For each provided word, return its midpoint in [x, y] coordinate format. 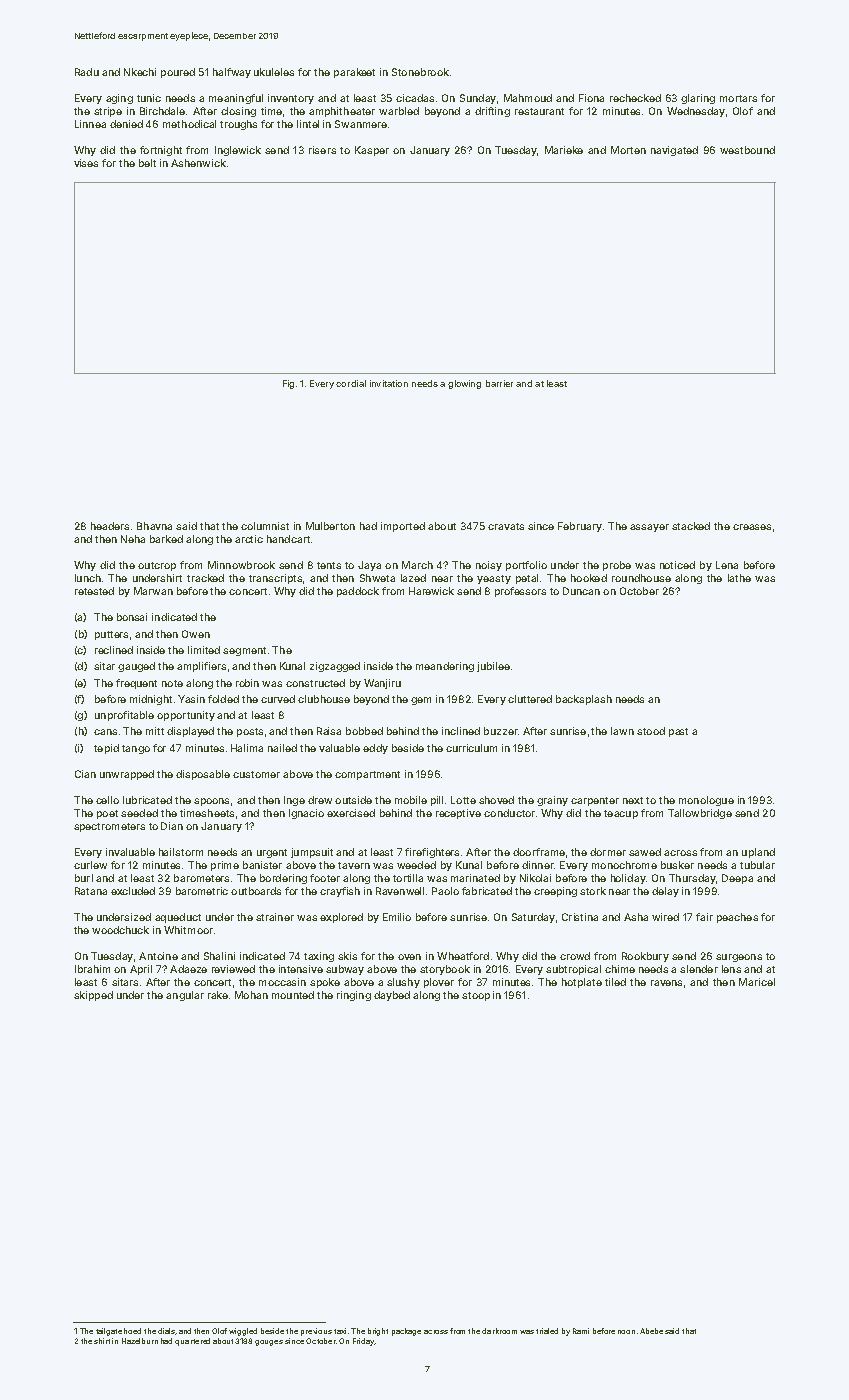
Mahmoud [528, 98]
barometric [202, 891]
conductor [509, 813]
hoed [132, 1331]
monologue [706, 801]
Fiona [591, 98]
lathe [739, 578]
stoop [476, 996]
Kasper [372, 151]
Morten [628, 150]
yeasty [494, 579]
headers [110, 526]
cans [105, 732]
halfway [232, 73]
